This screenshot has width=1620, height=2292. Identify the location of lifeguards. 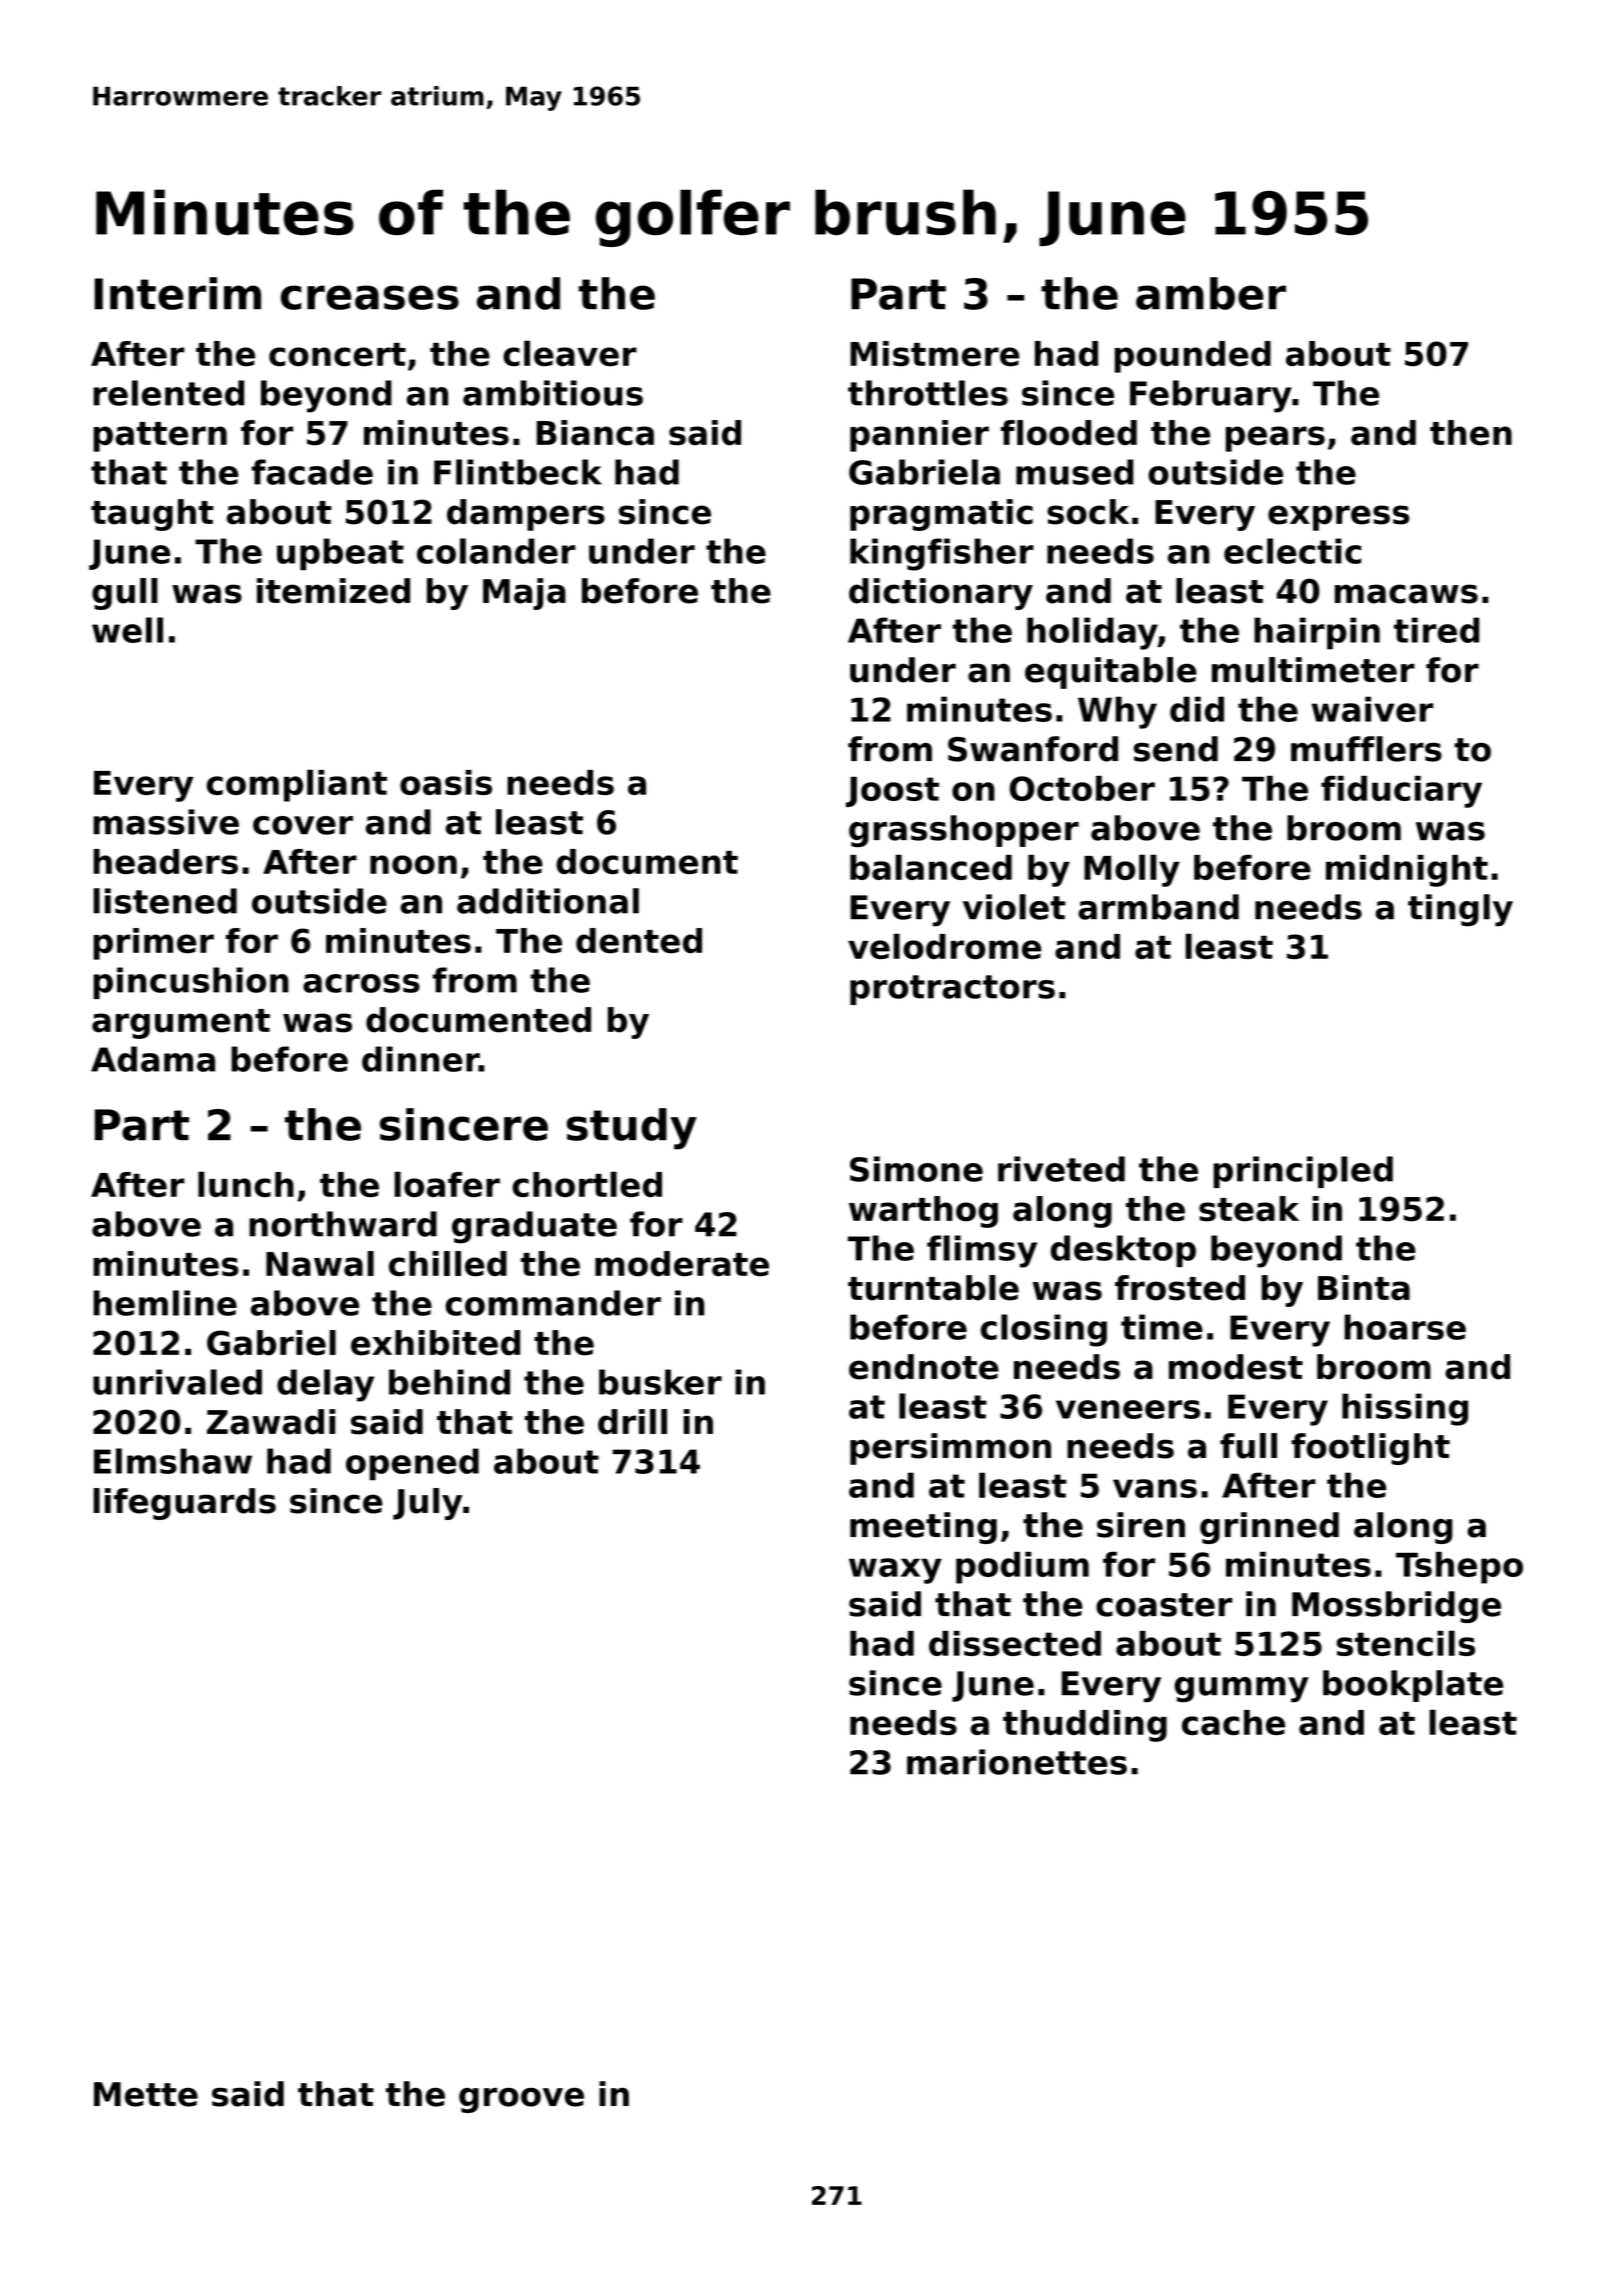
(184, 1504).
